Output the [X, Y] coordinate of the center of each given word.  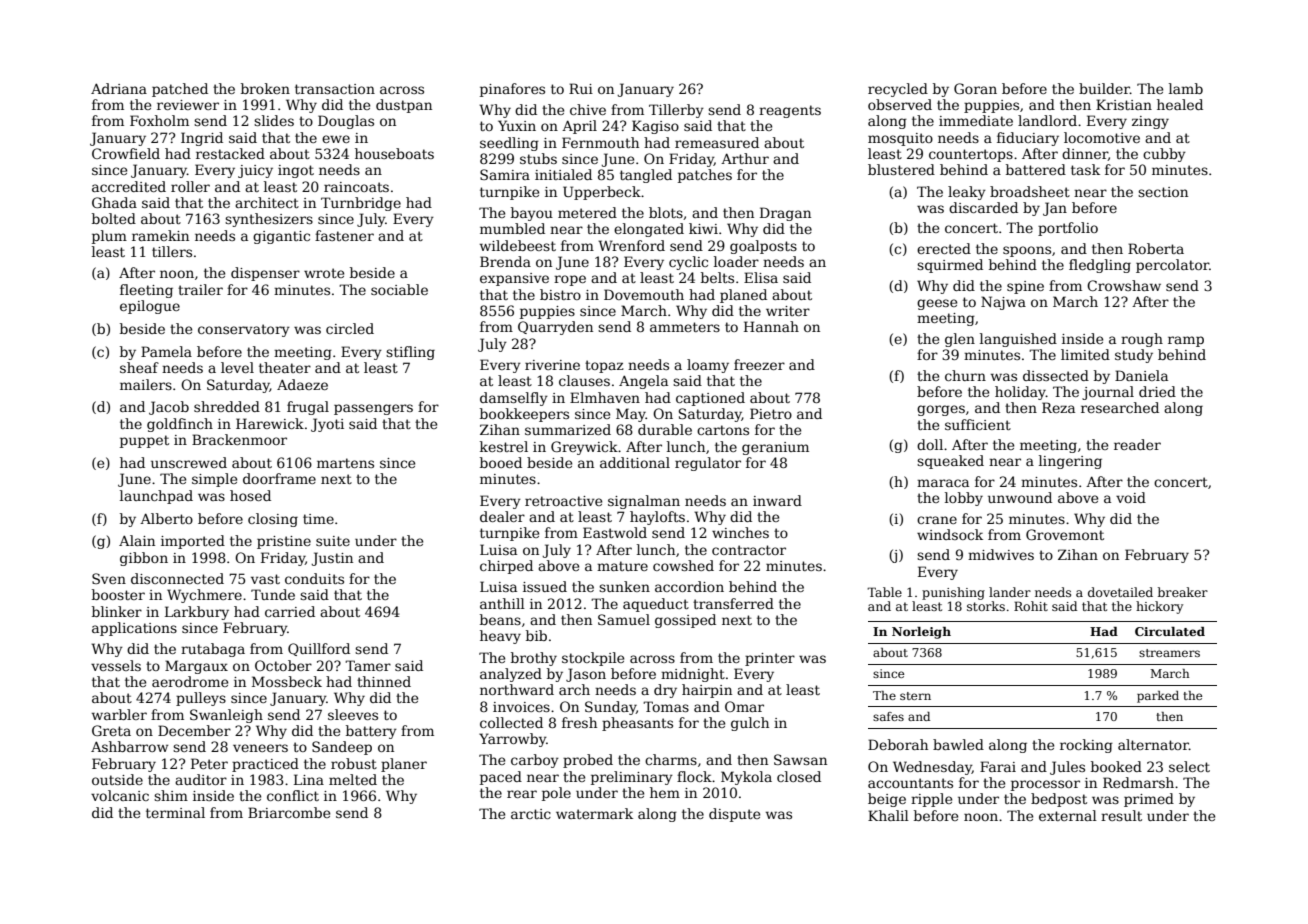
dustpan [404, 106]
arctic [531, 814]
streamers [1169, 653]
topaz [604, 366]
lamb [1186, 88]
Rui [581, 88]
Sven [109, 578]
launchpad [156, 497]
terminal [175, 812]
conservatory [244, 330]
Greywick [584, 448]
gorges [941, 410]
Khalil [888, 815]
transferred [733, 603]
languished [1018, 340]
